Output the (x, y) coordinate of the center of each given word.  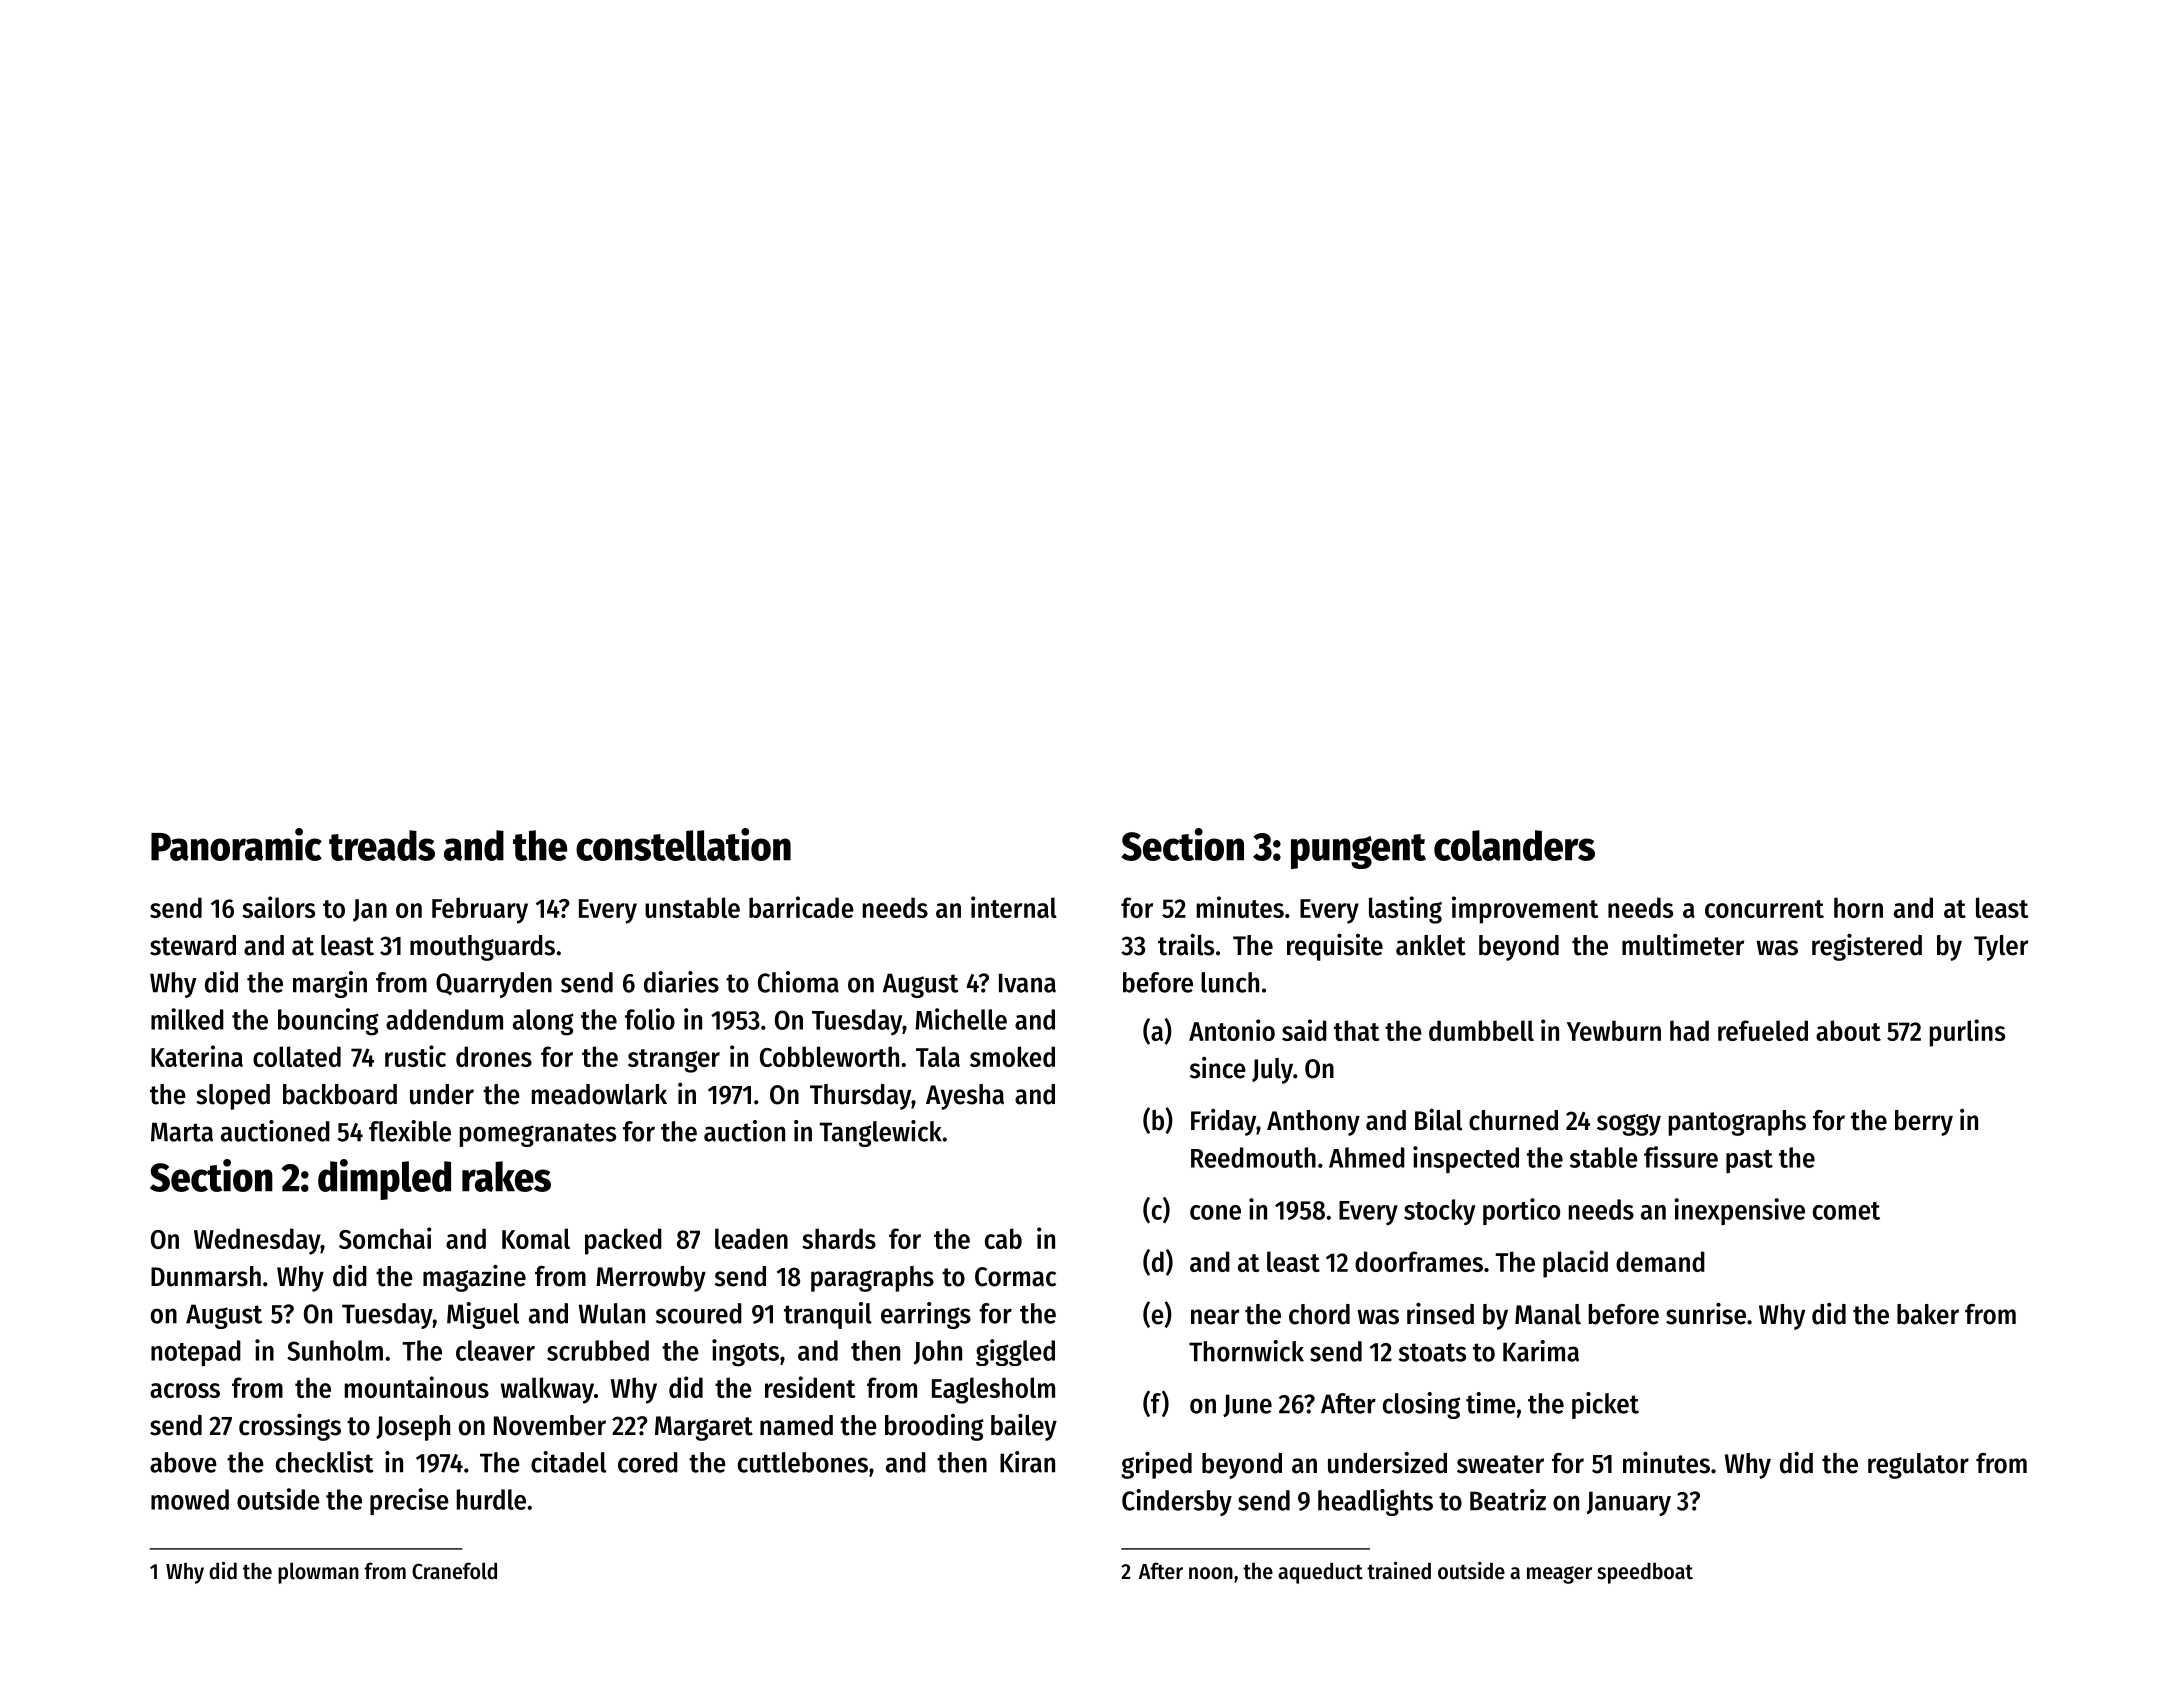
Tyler (2001, 948)
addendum (444, 1019)
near (1215, 1317)
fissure (1681, 1157)
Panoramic (236, 844)
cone (1215, 1212)
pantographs (1737, 1123)
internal (1014, 907)
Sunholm (335, 1350)
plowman (318, 1573)
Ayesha (965, 1097)
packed (623, 1241)
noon (1211, 1573)
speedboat (1645, 1573)
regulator (1918, 1466)
